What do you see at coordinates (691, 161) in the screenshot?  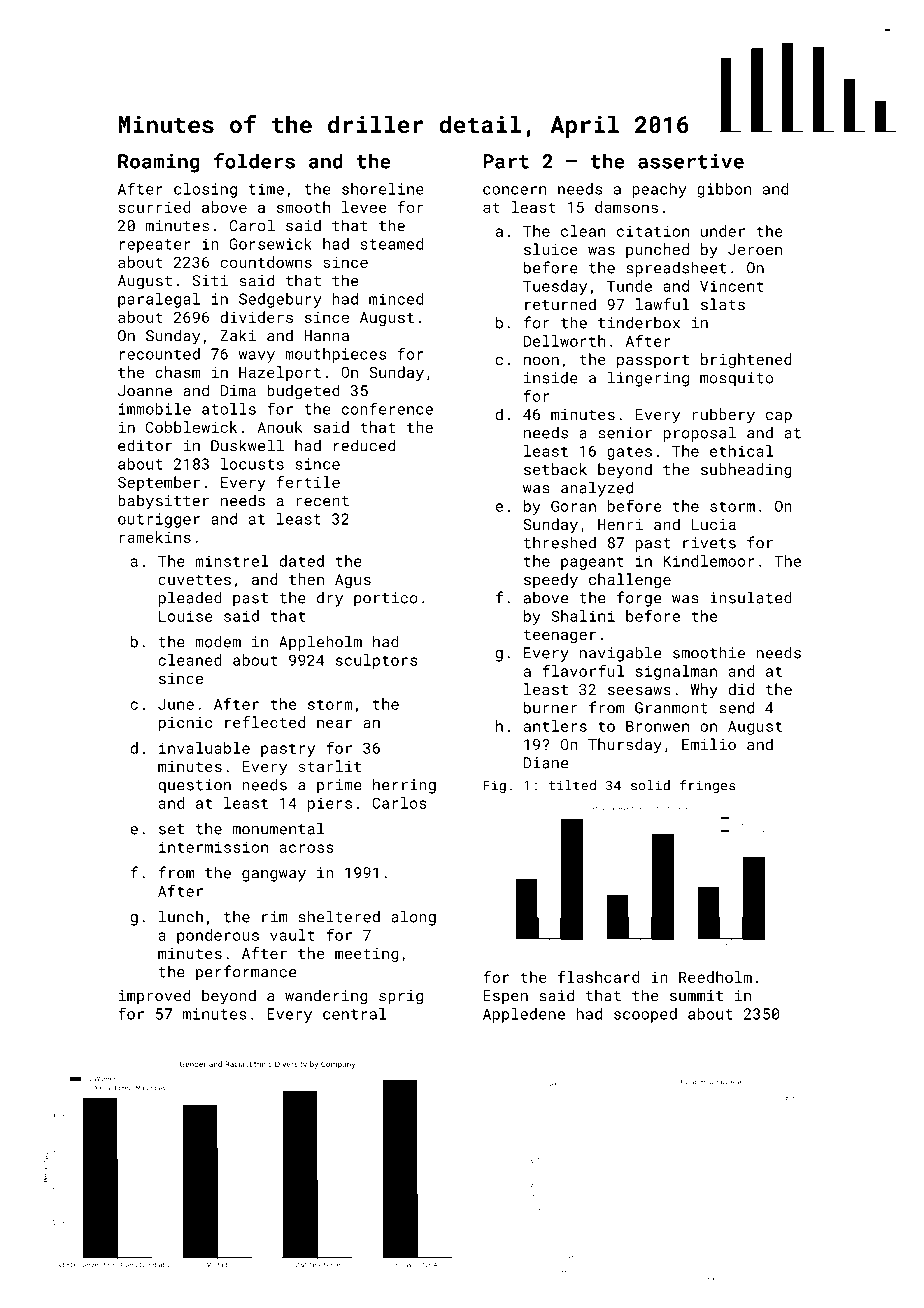 I see `assertive` at bounding box center [691, 161].
